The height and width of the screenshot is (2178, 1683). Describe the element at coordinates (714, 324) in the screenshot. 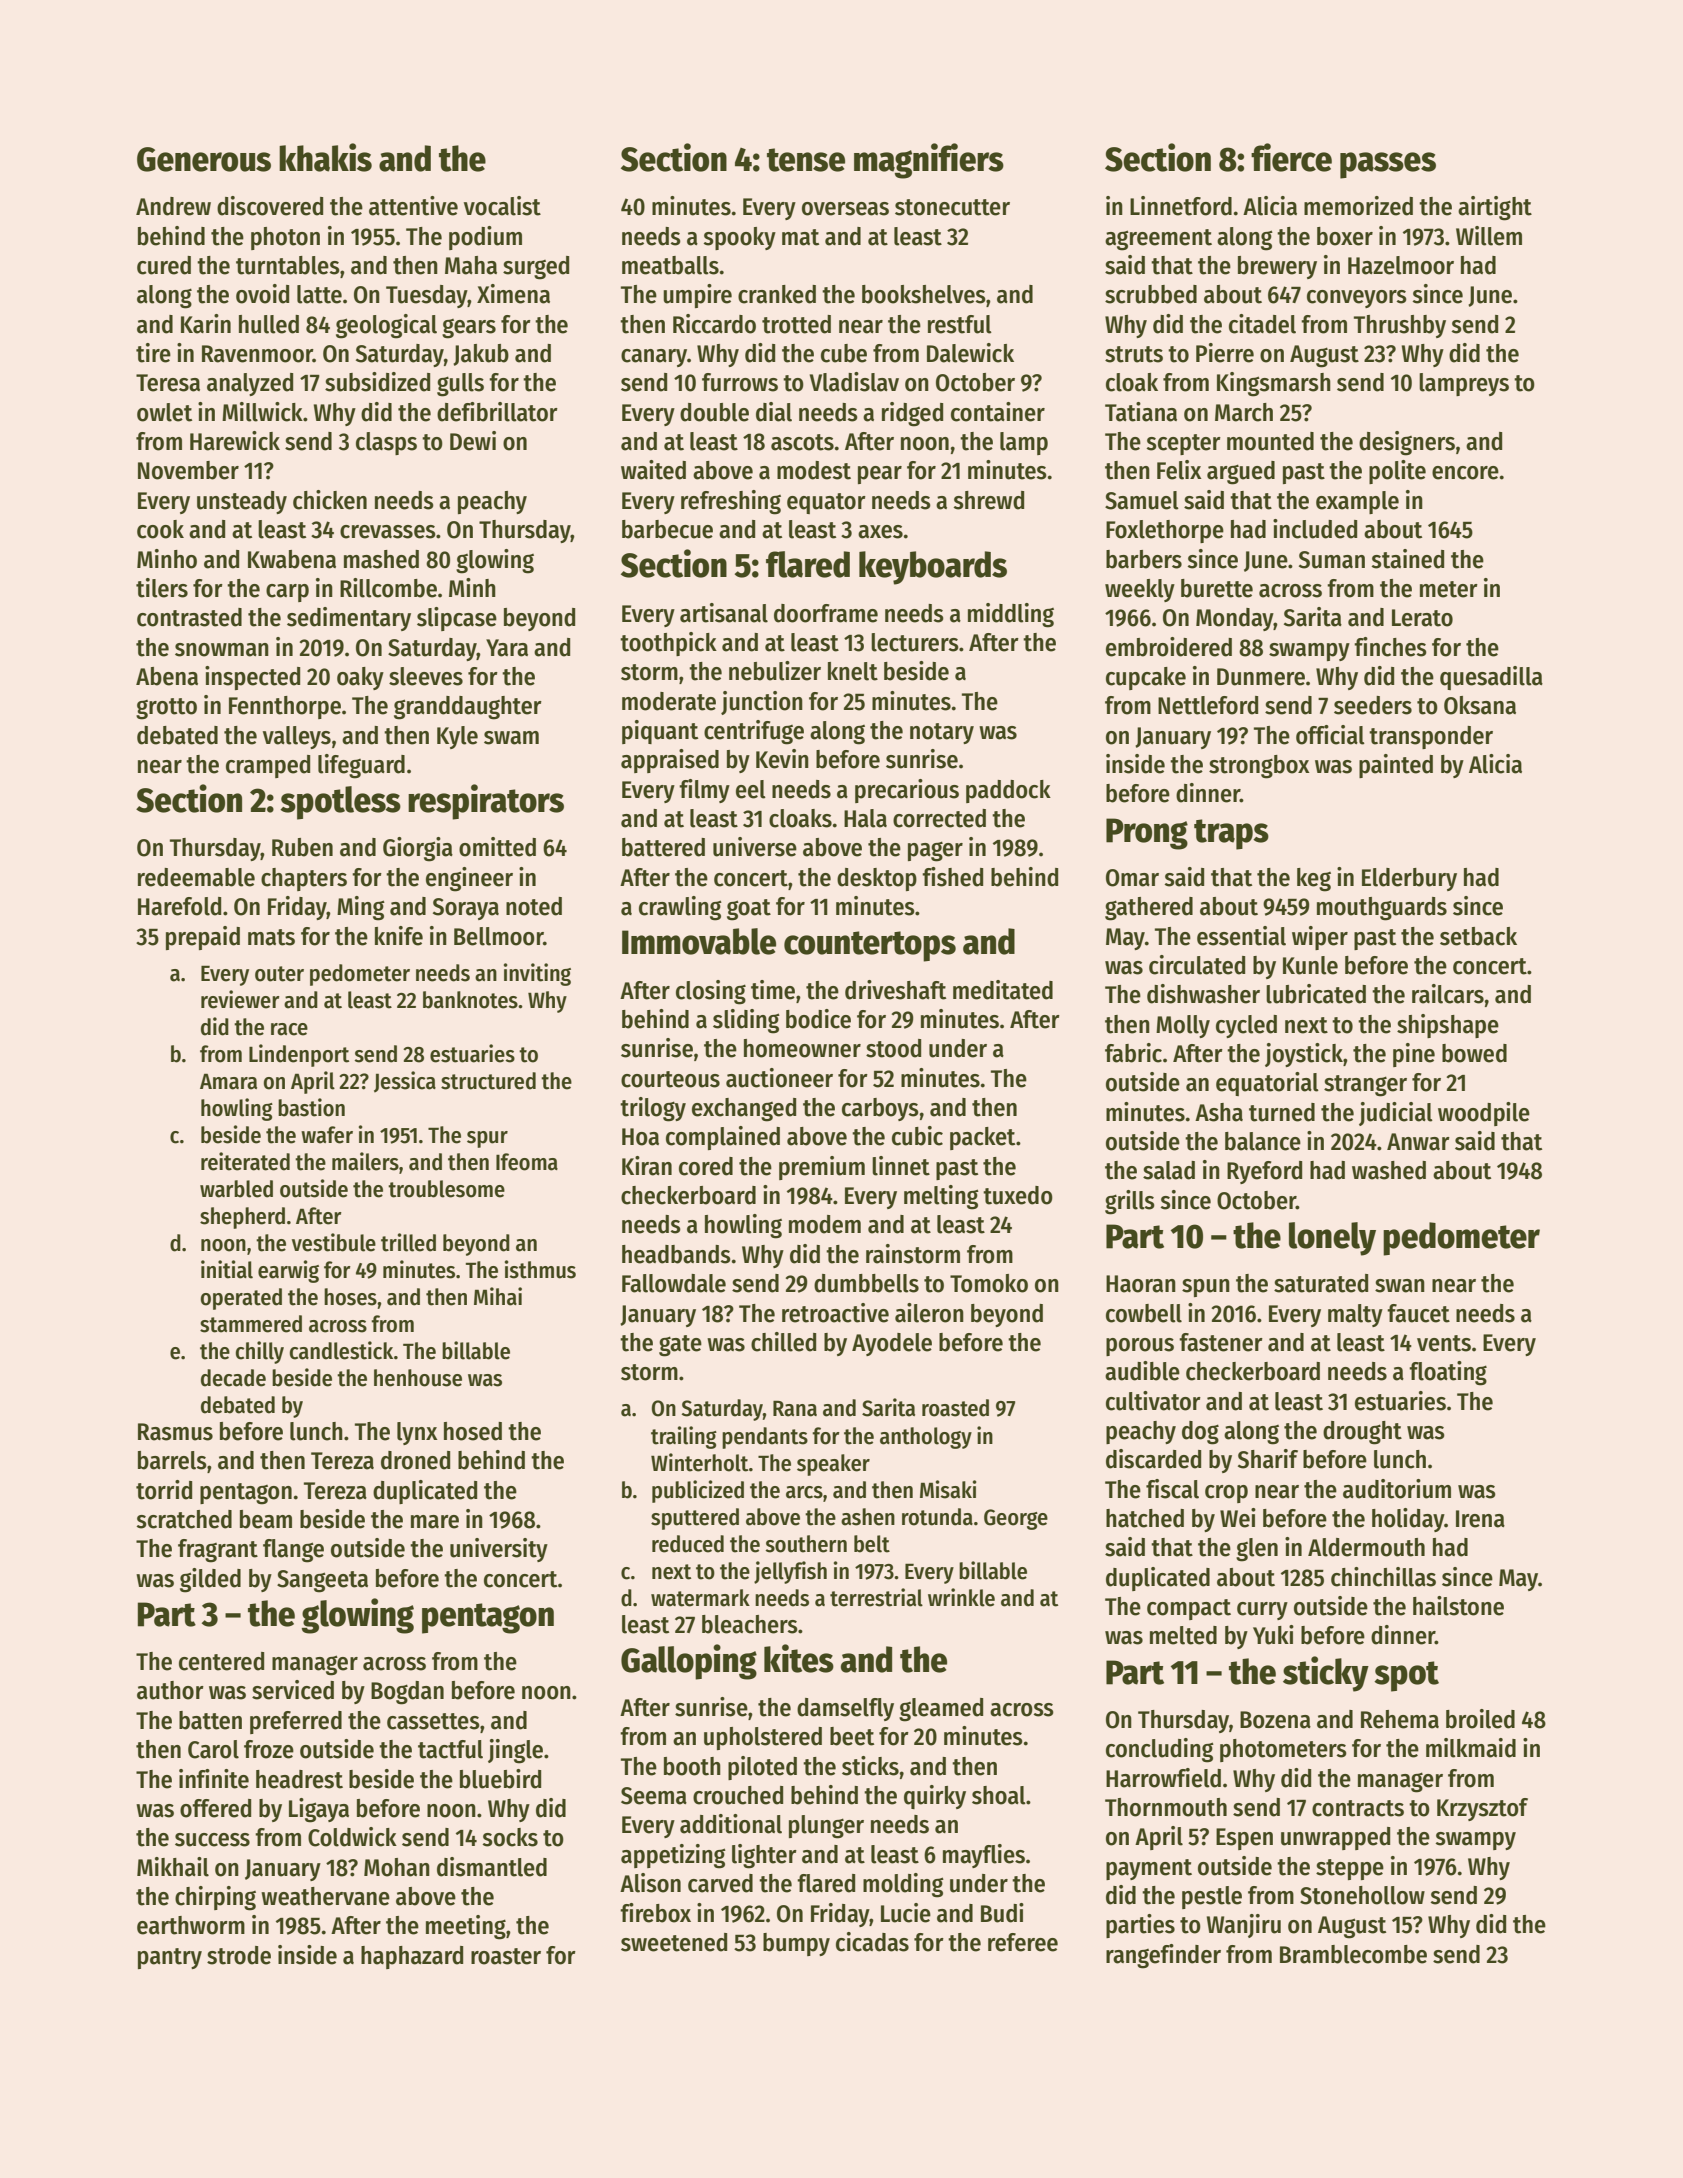

I see `Riccardo` at that location.
